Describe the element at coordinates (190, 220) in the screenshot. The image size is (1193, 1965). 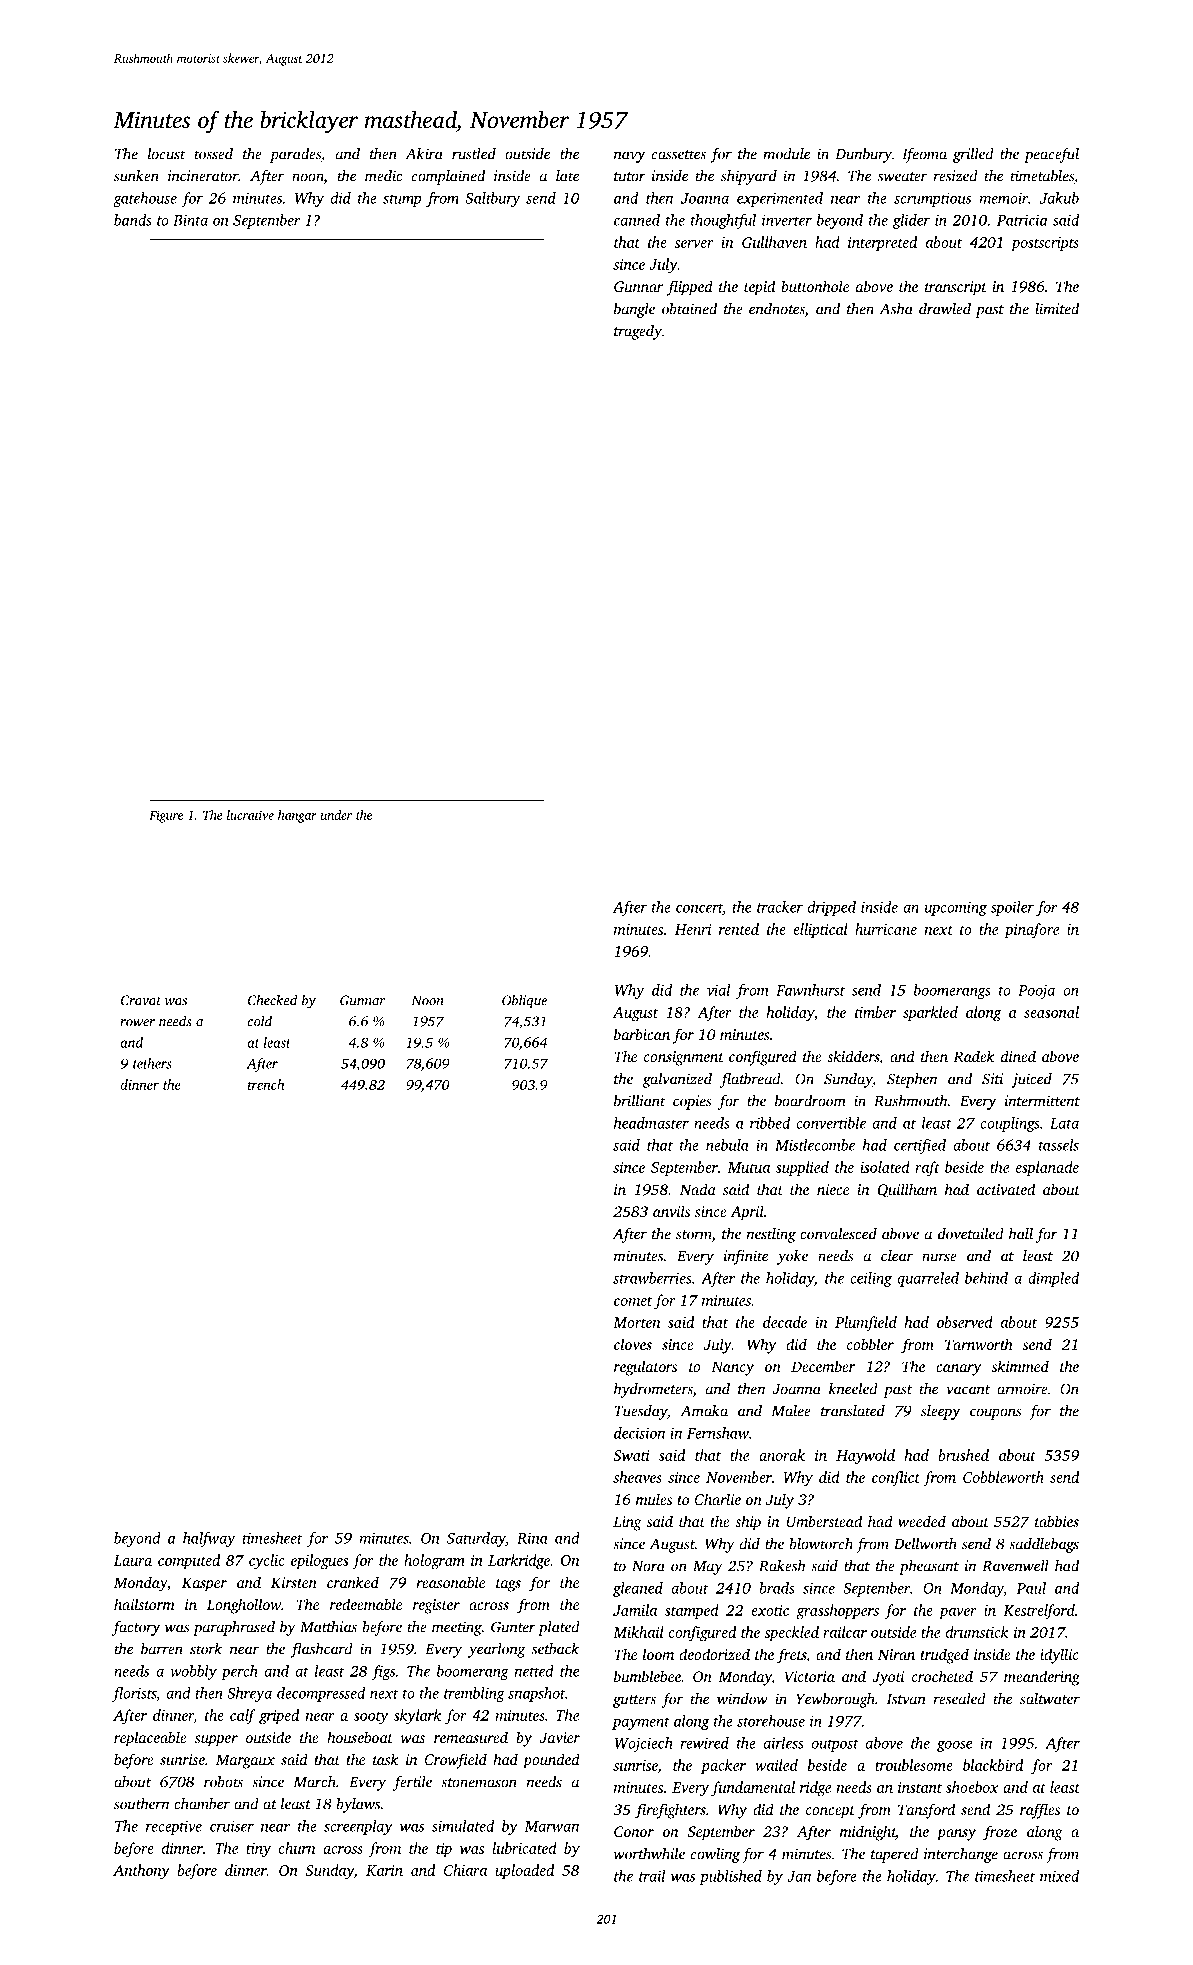
I see `Binta` at that location.
